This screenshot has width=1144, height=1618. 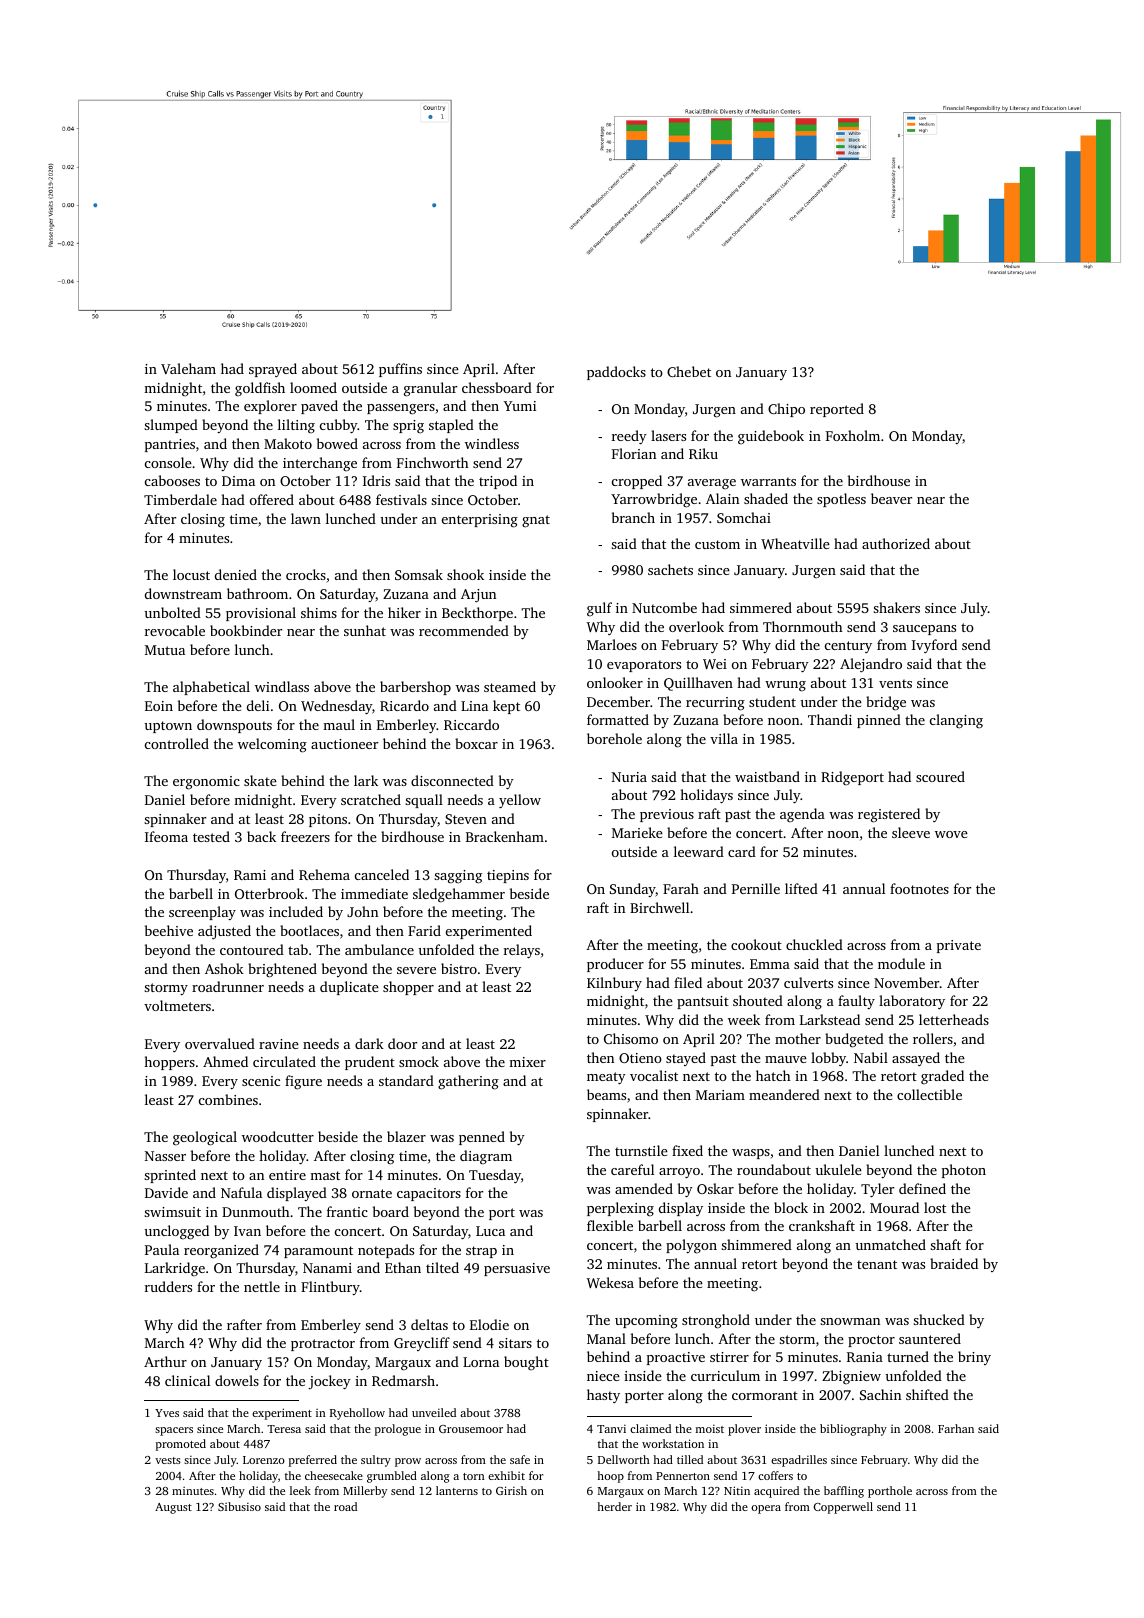 What do you see at coordinates (843, 1508) in the screenshot?
I see `Copperwell` at bounding box center [843, 1508].
